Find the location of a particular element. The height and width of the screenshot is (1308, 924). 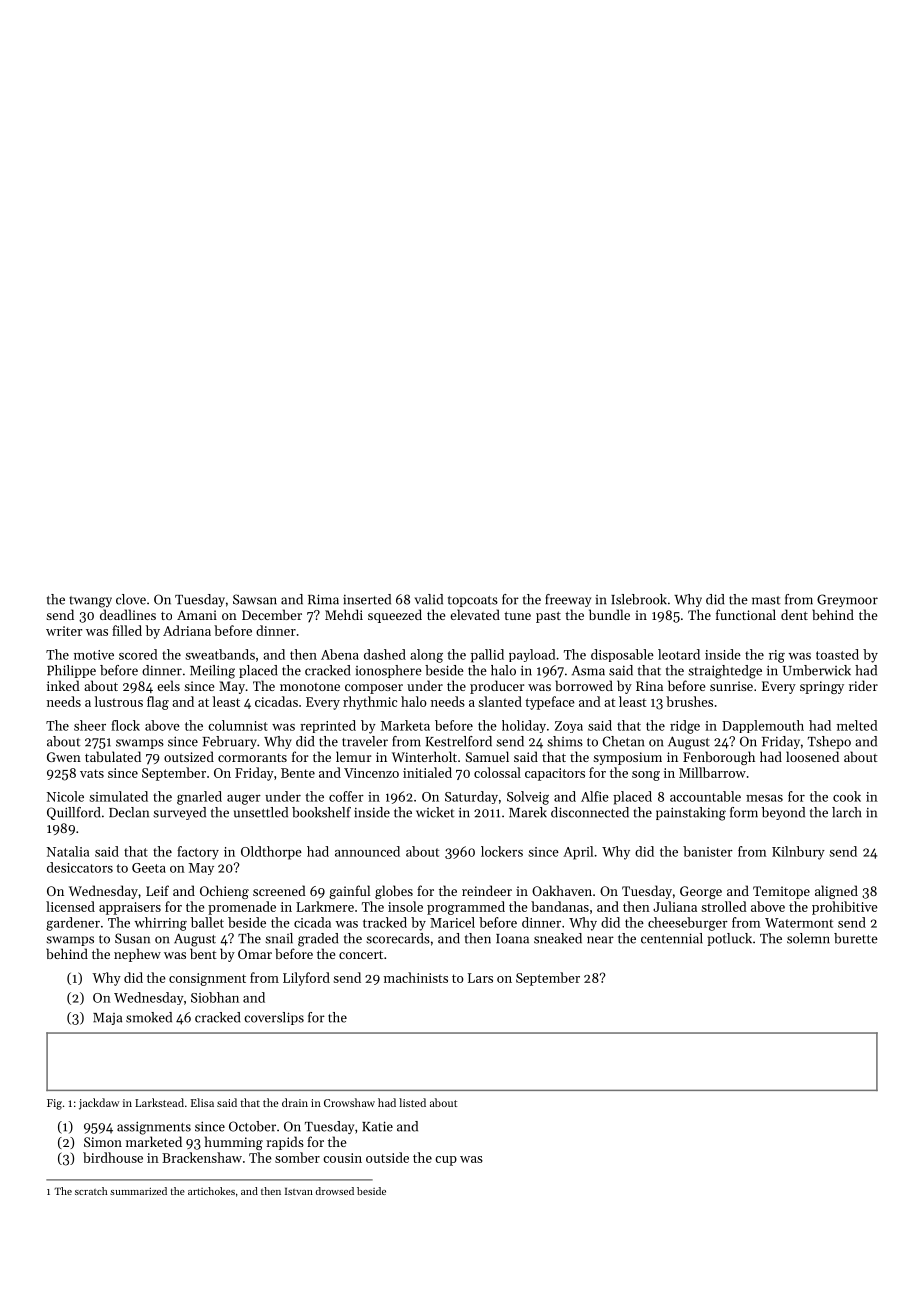

Simon is located at coordinates (103, 1142).
